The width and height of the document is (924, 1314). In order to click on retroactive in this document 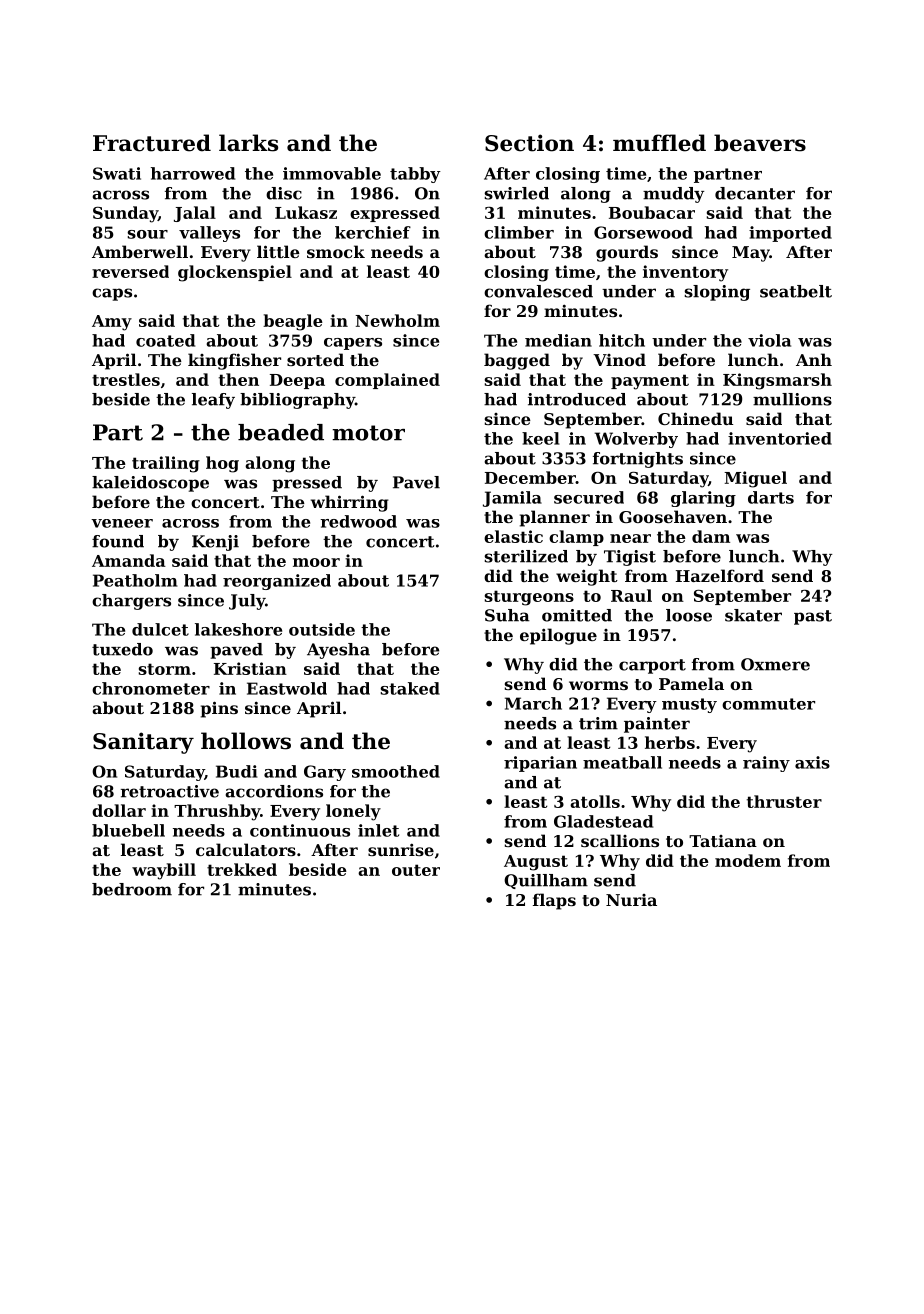, I will do `click(170, 791)`.
